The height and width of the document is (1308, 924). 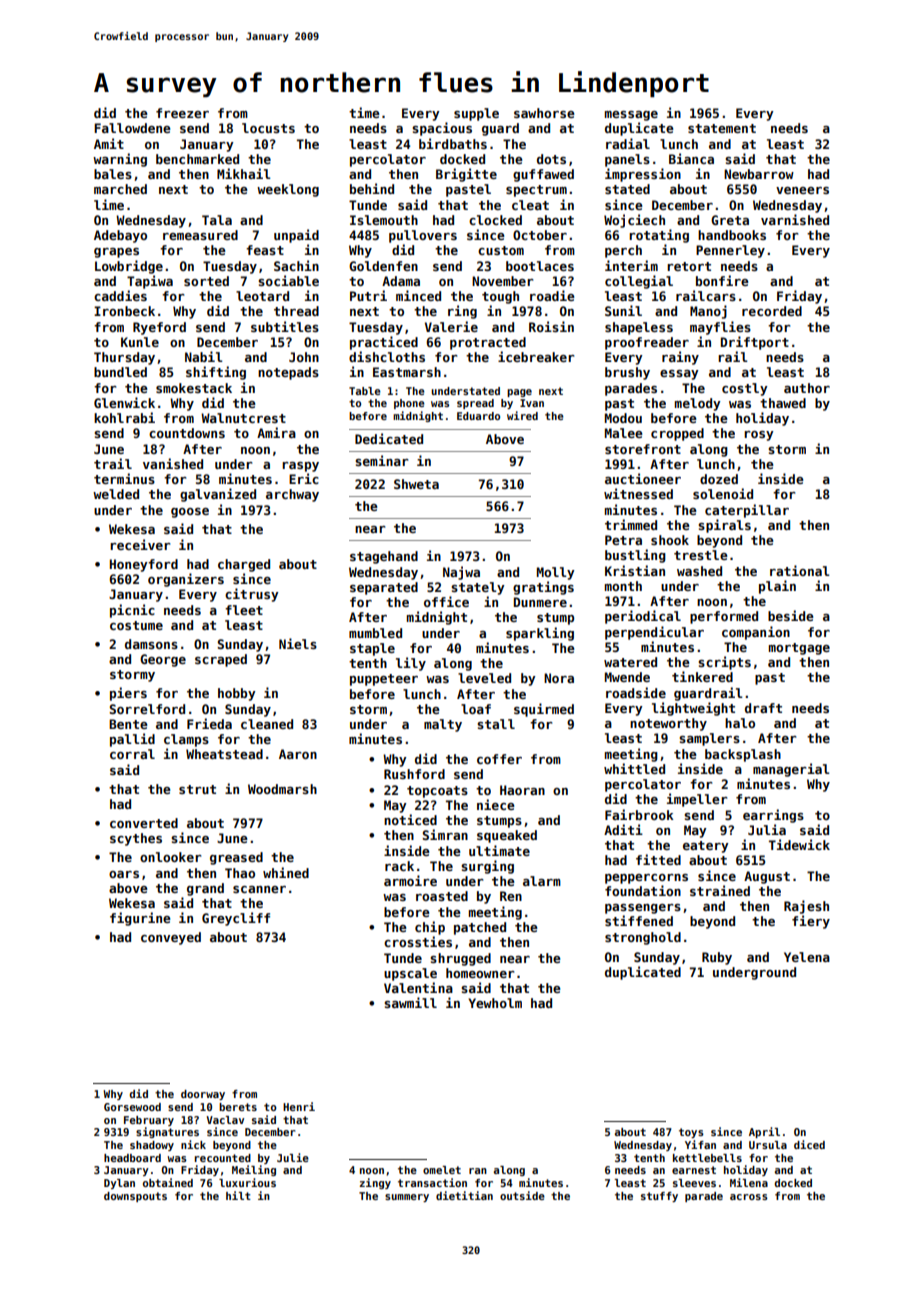 What do you see at coordinates (288, 373) in the document?
I see `notepads` at bounding box center [288, 373].
